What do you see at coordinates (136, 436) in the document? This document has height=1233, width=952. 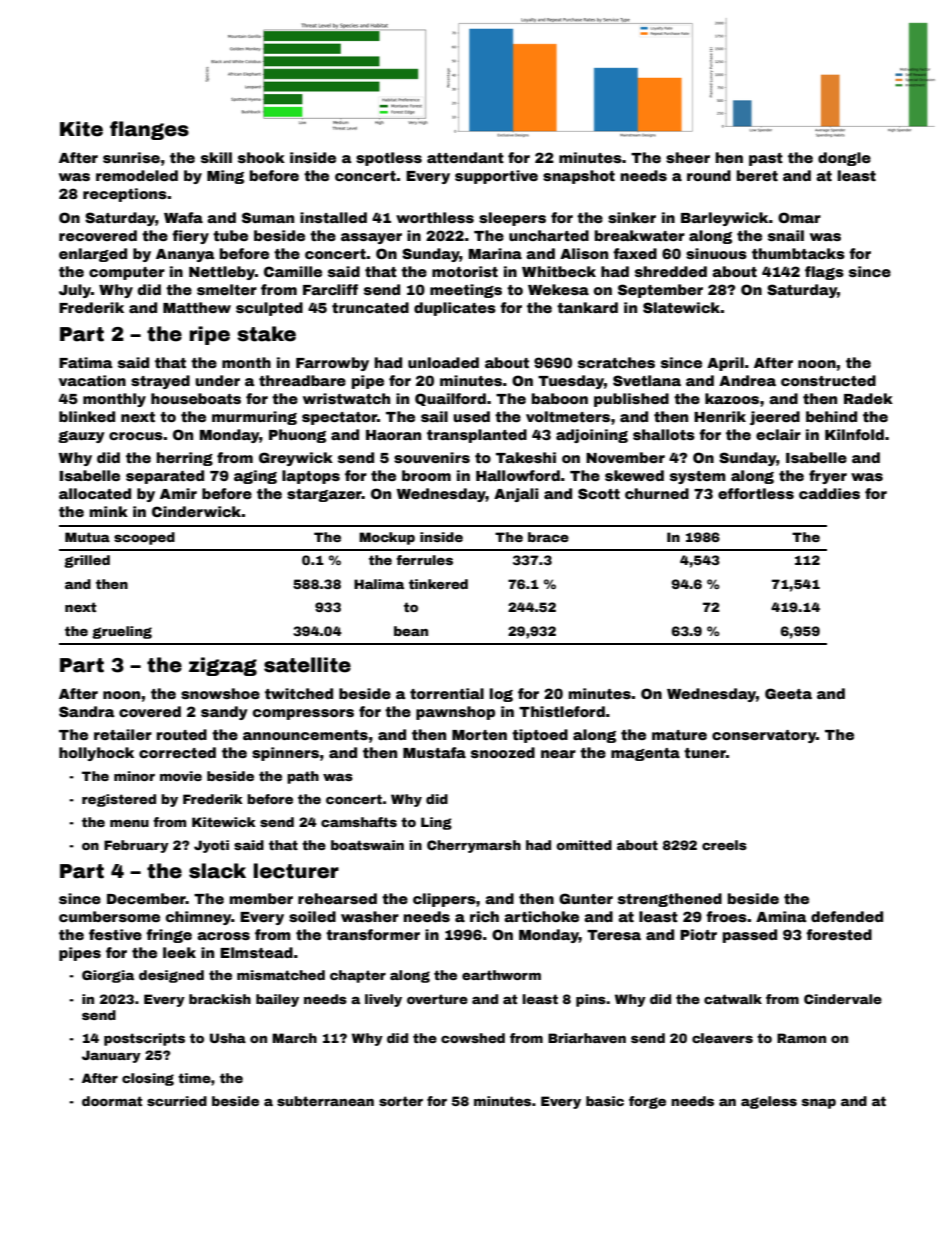 I see `crocus` at bounding box center [136, 436].
